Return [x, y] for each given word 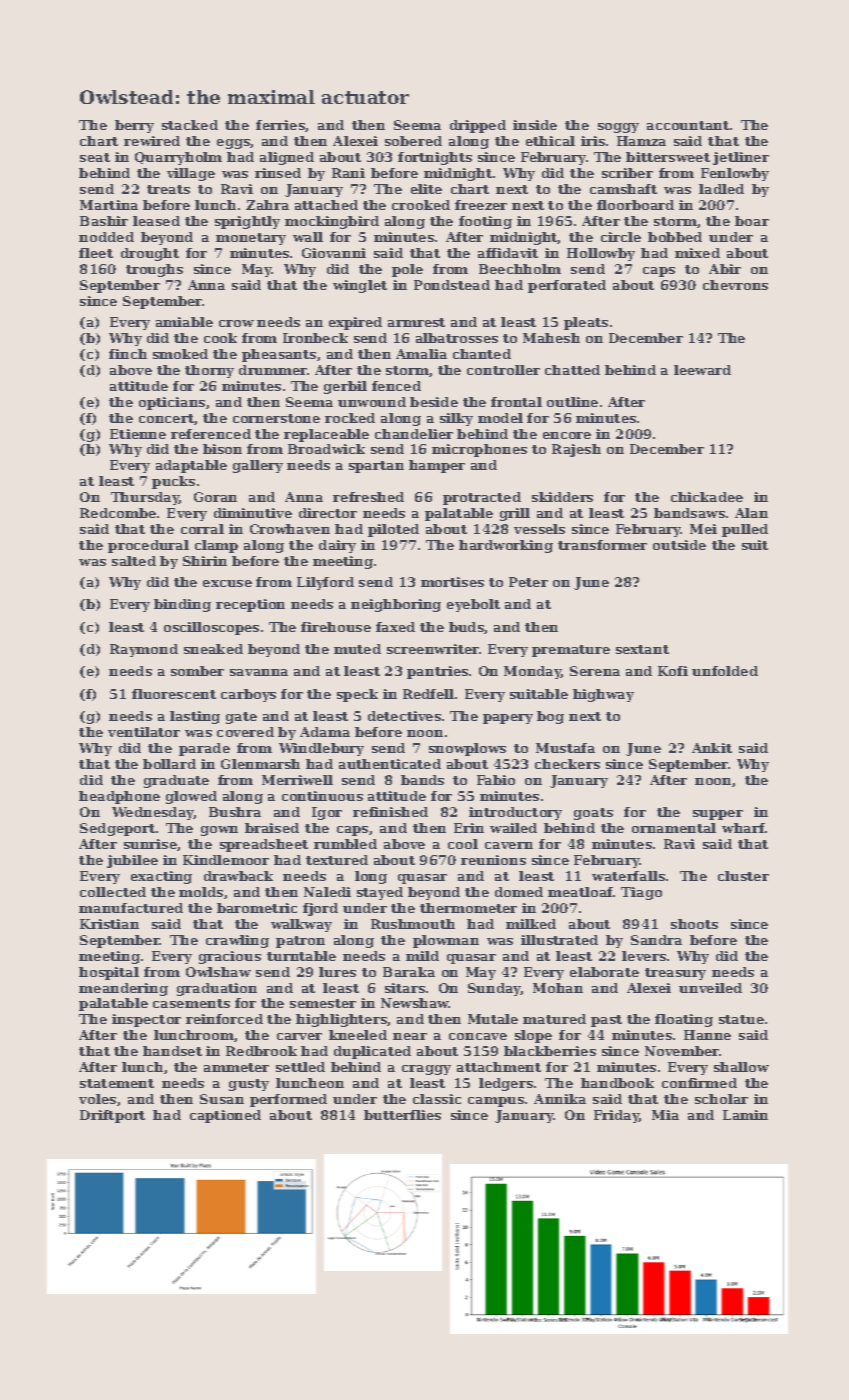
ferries [280, 125]
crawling [237, 941]
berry [134, 126]
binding [182, 605]
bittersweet [668, 157]
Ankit [712, 748]
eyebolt [473, 605]
